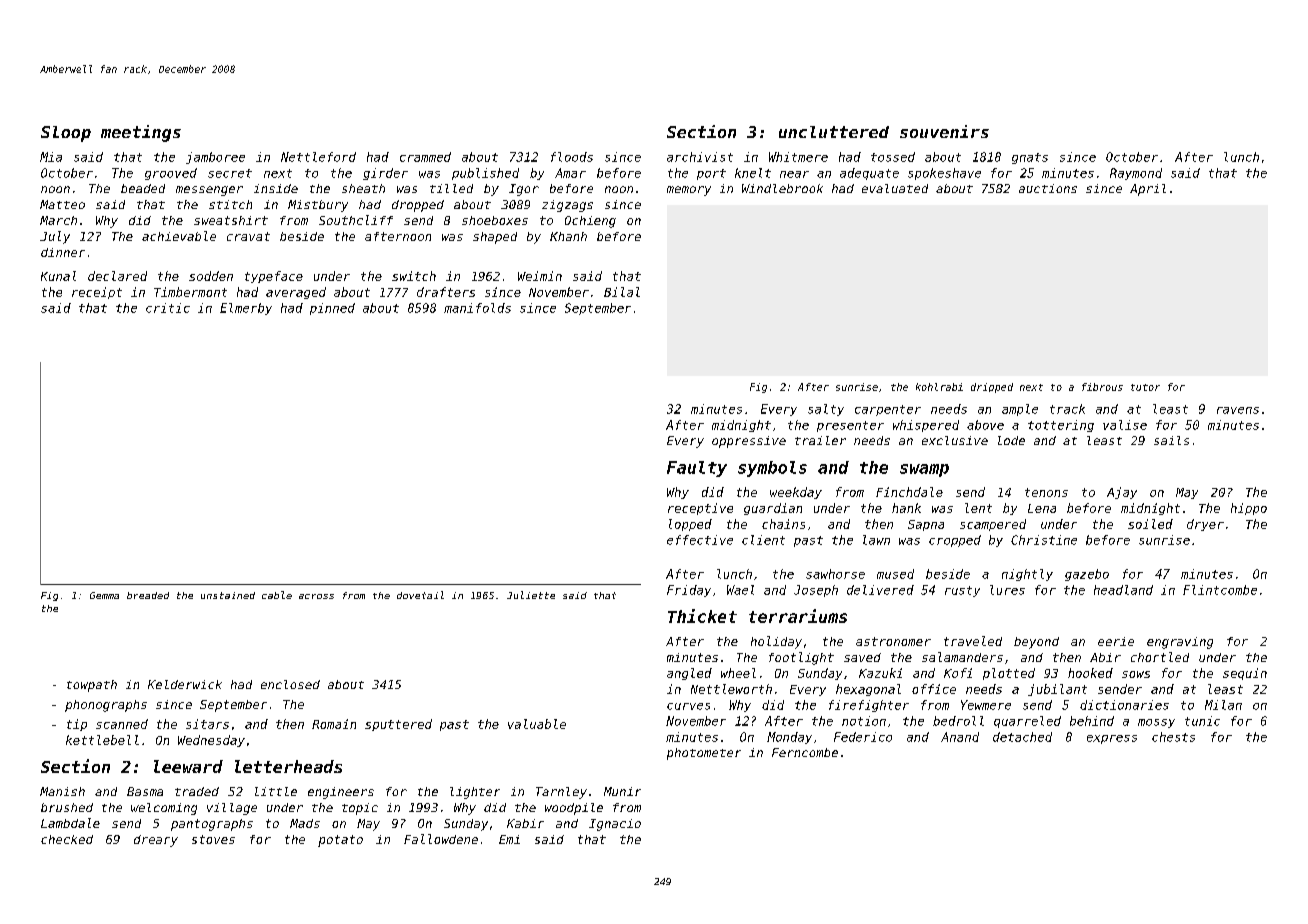 The image size is (1308, 924). Describe the element at coordinates (1136, 174) in the image. I see `Raymond` at that location.
